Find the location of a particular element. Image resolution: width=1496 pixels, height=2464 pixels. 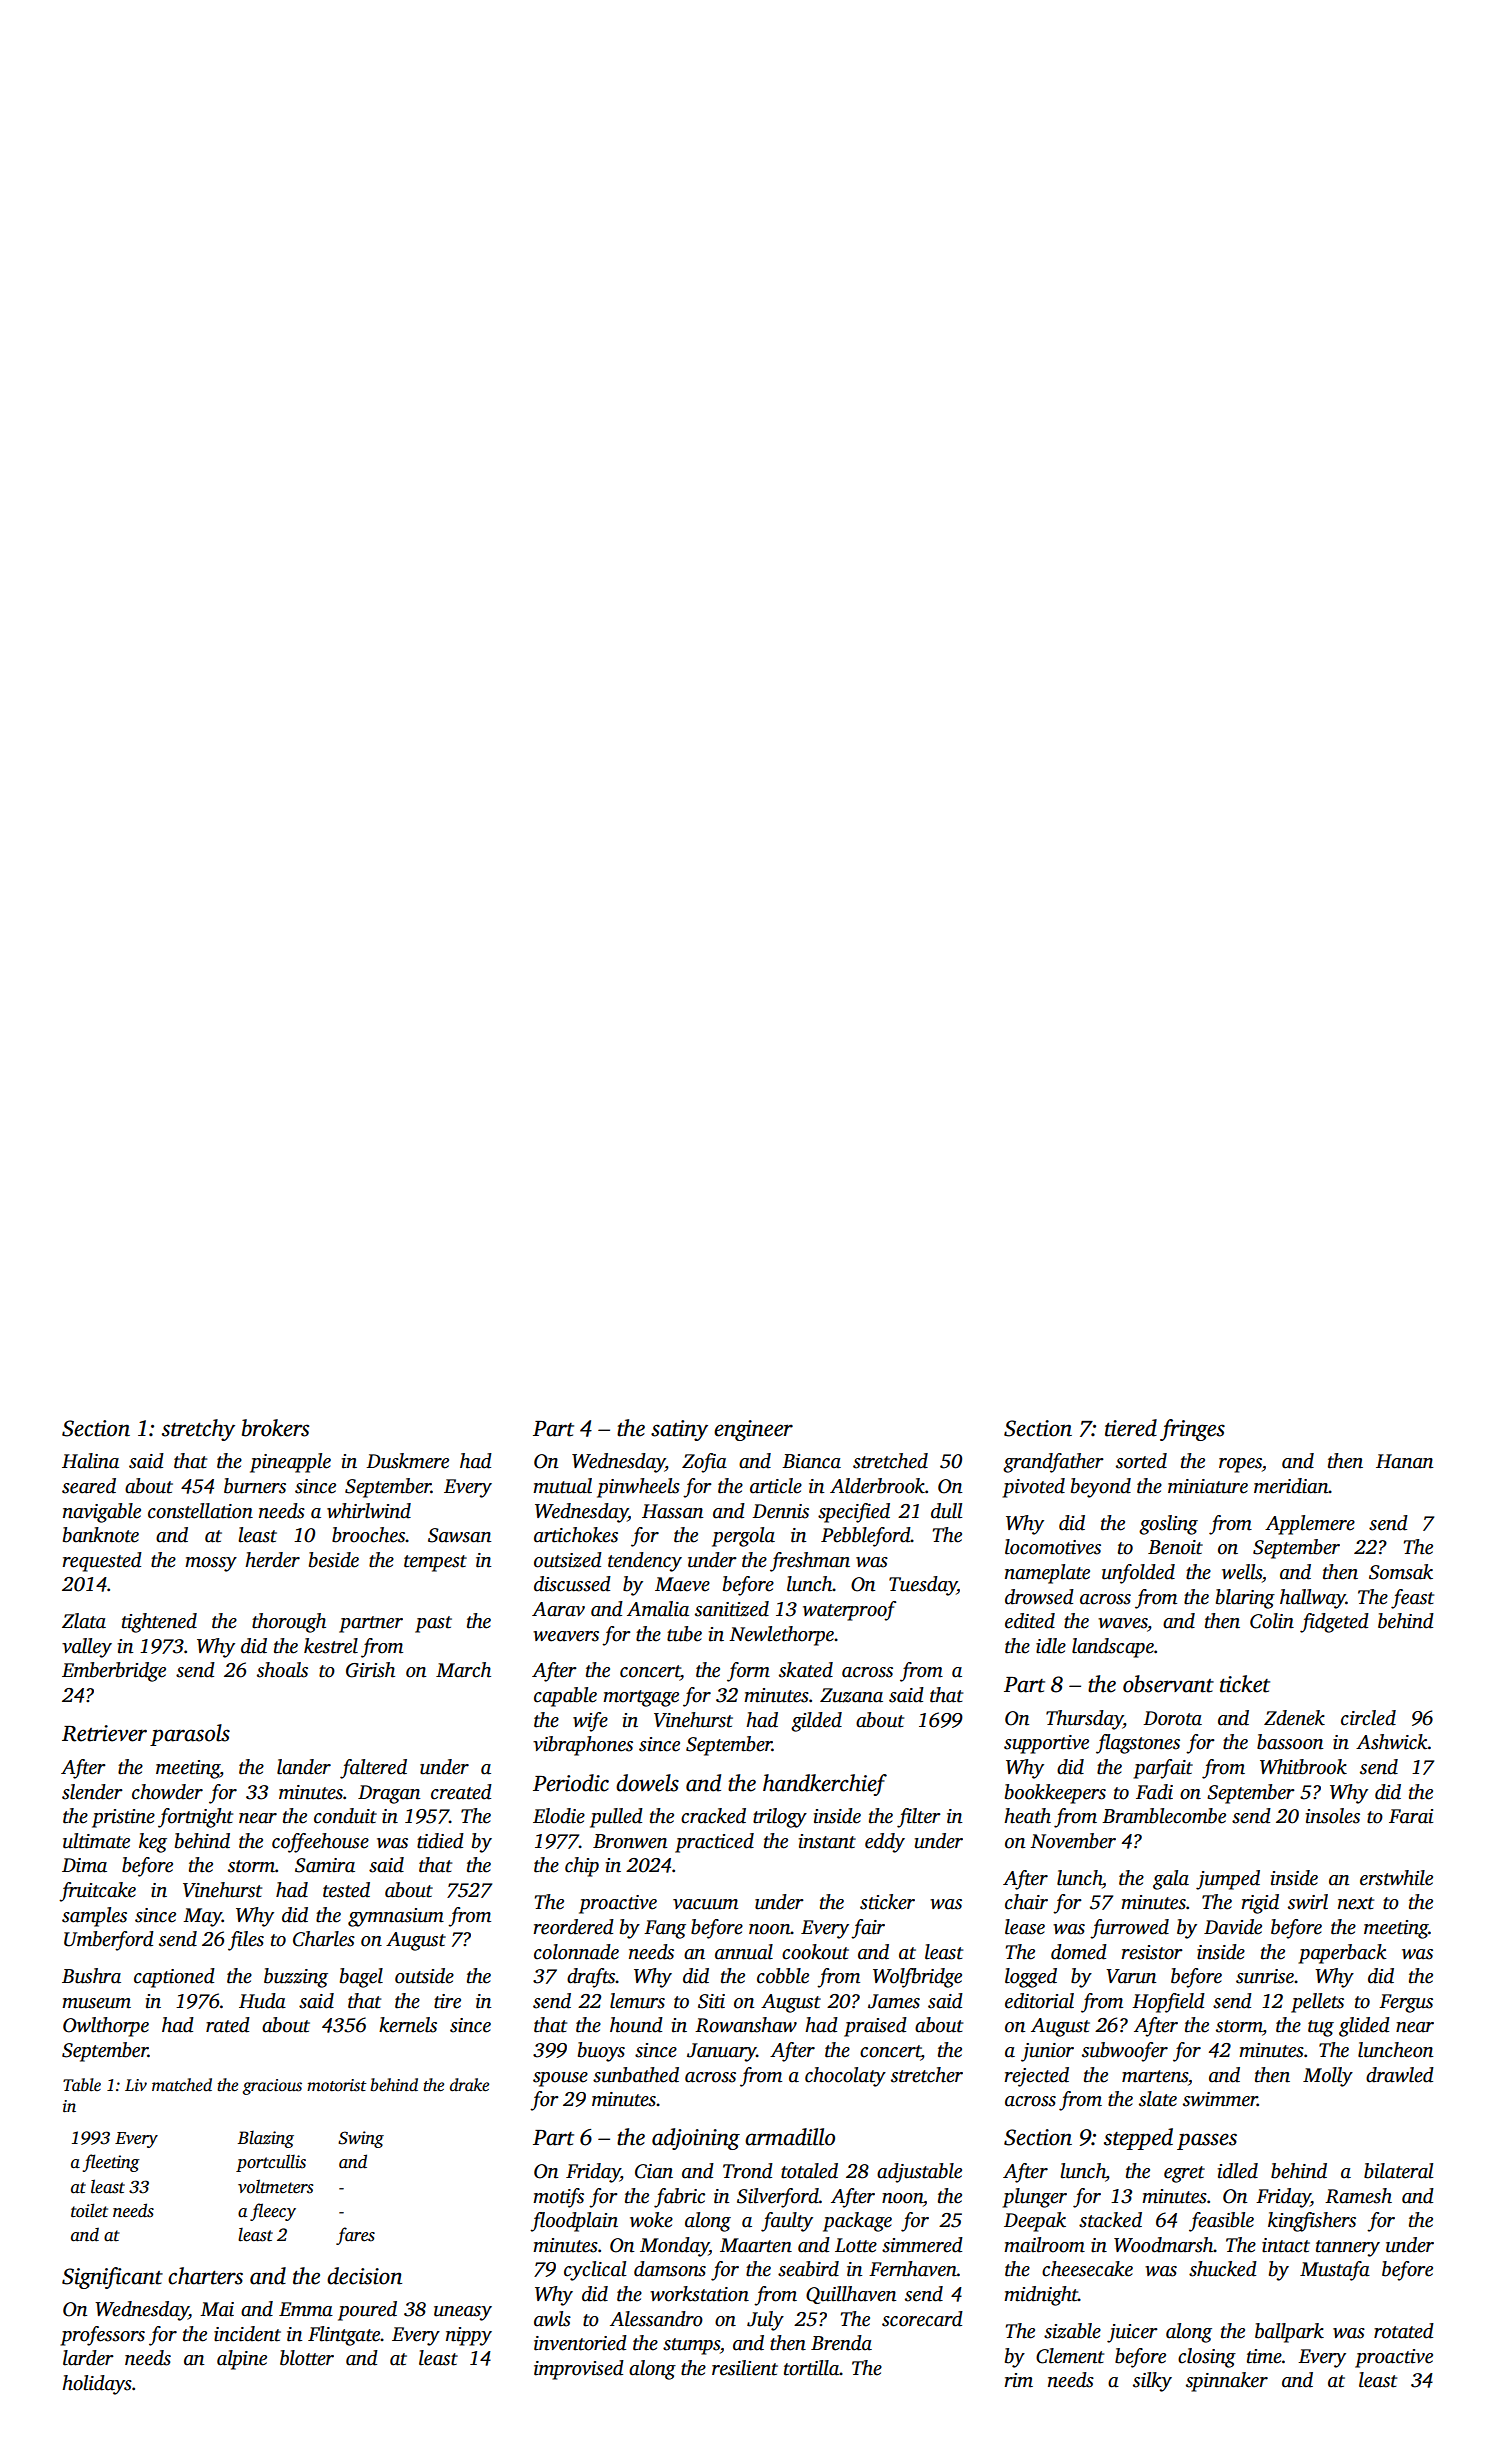

Samira is located at coordinates (325, 1865).
